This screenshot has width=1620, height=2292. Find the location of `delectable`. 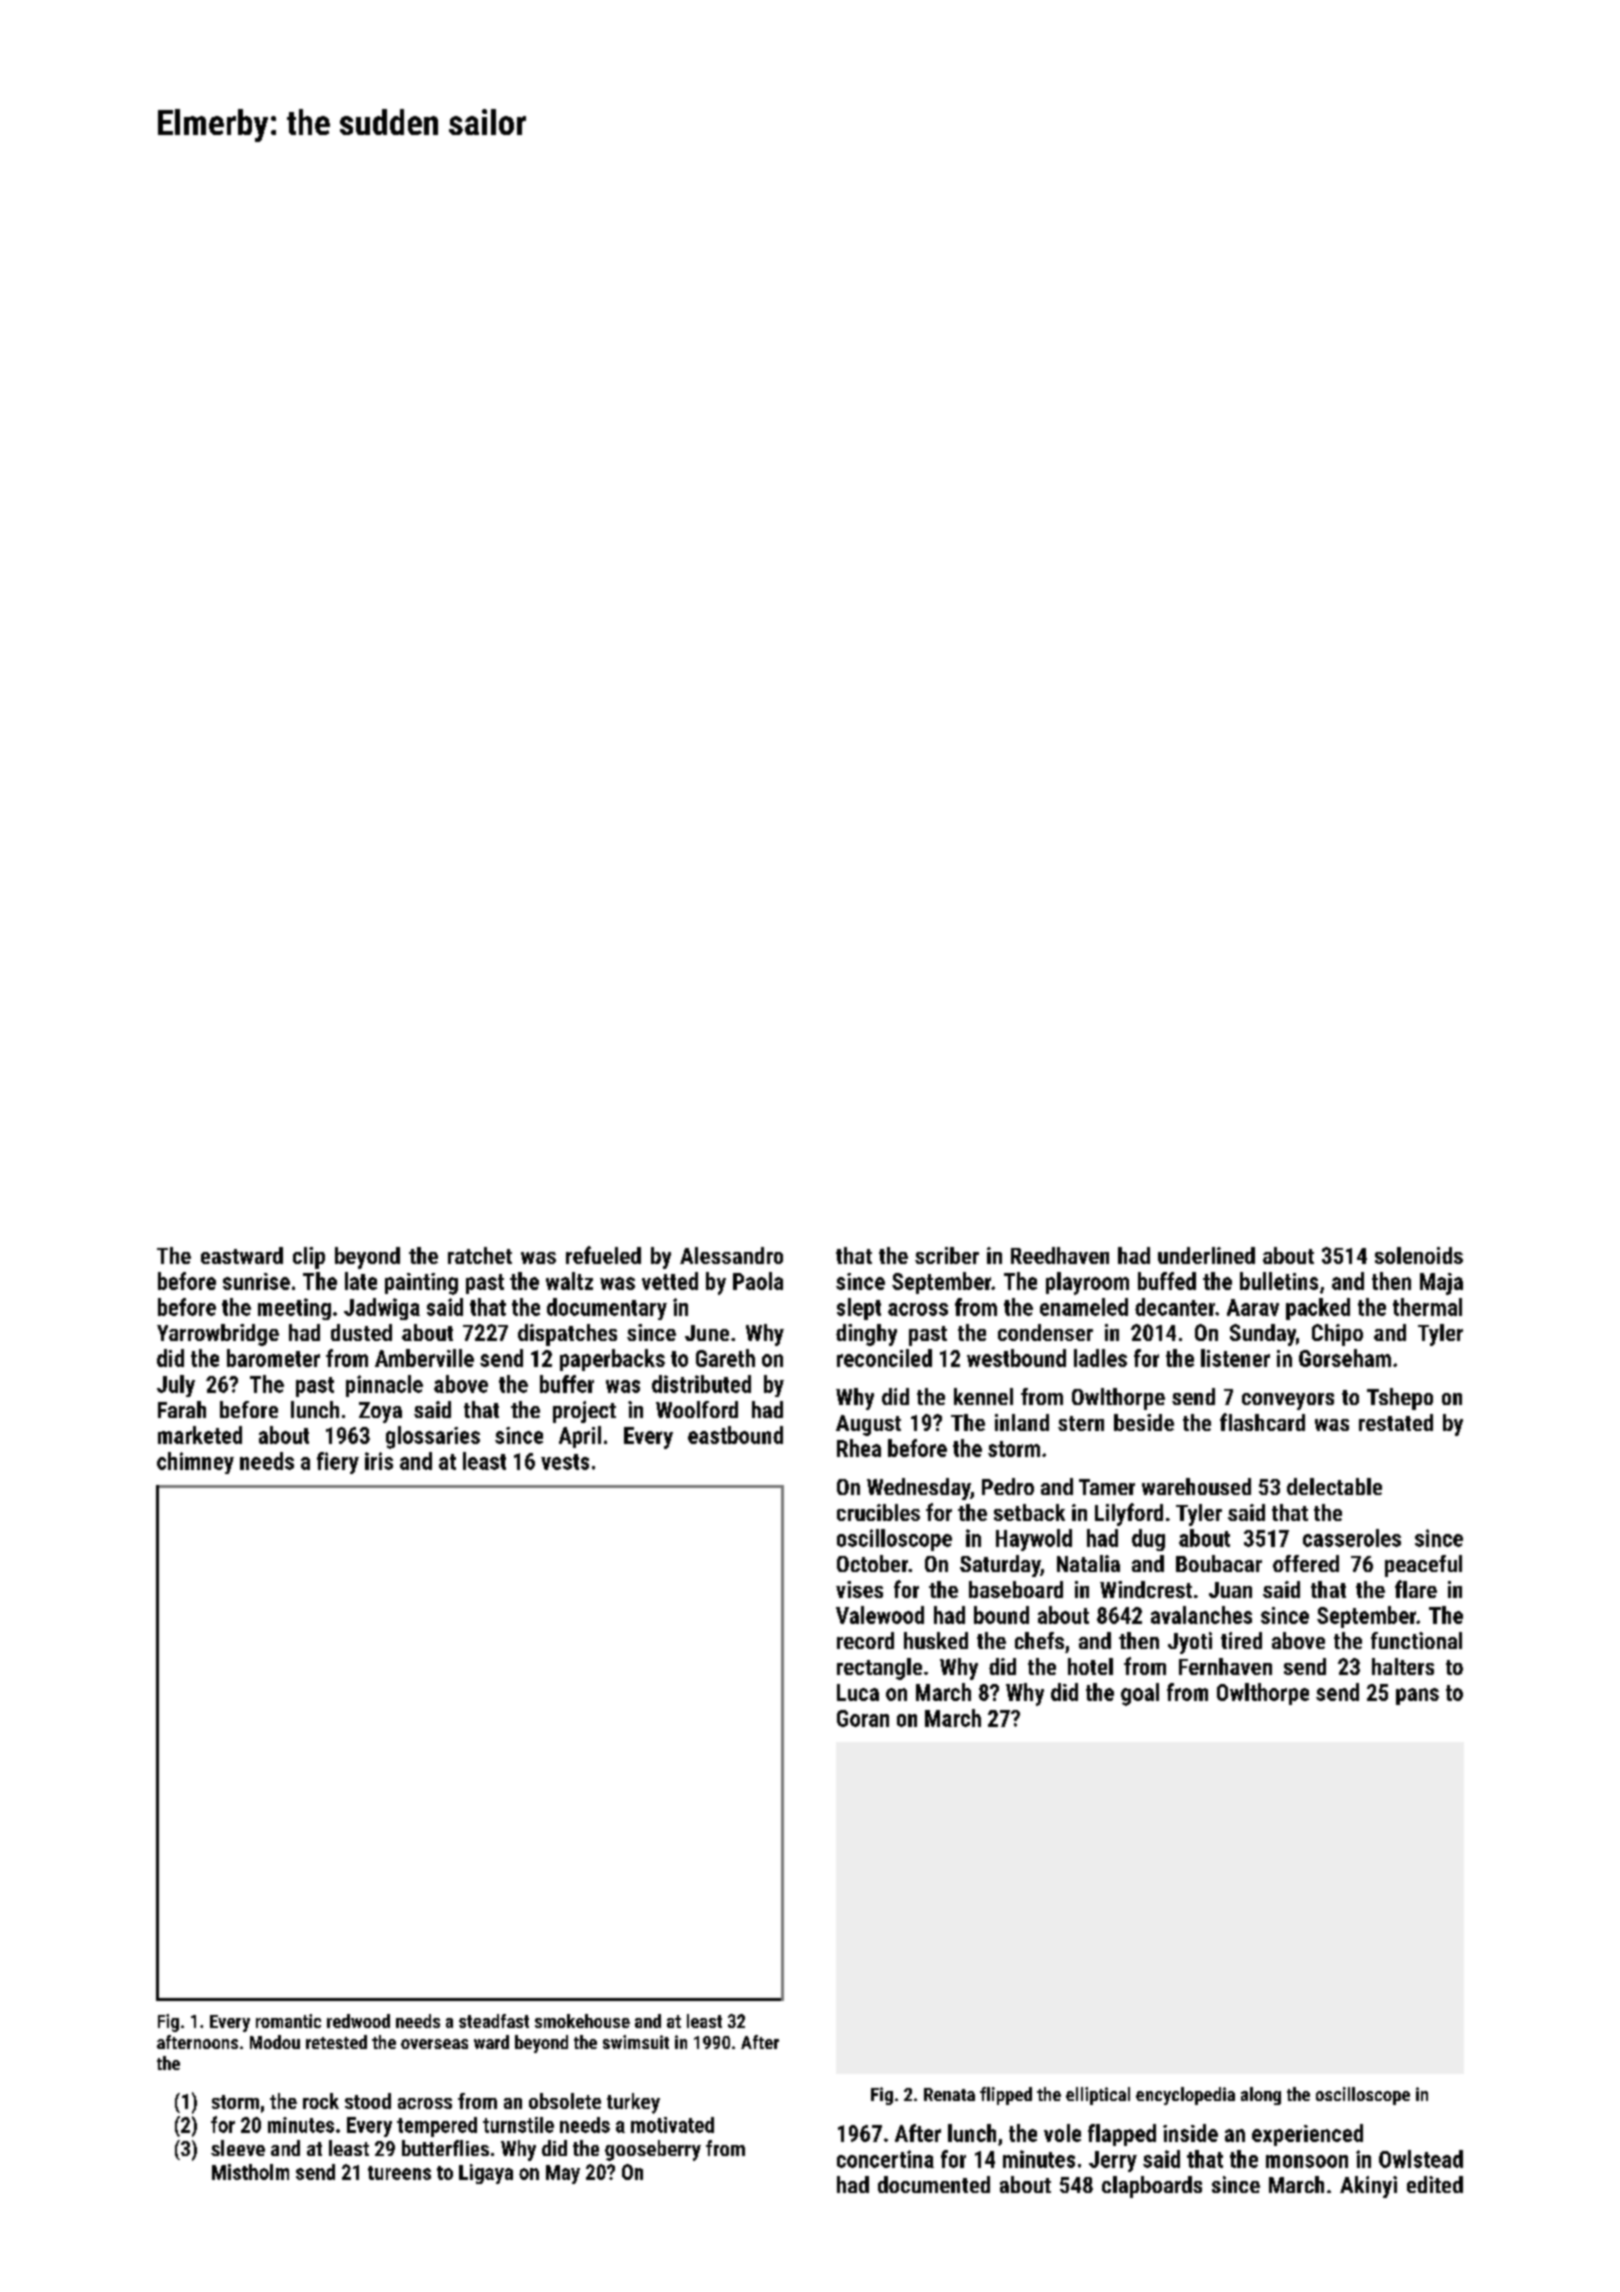

delectable is located at coordinates (1334, 1486).
